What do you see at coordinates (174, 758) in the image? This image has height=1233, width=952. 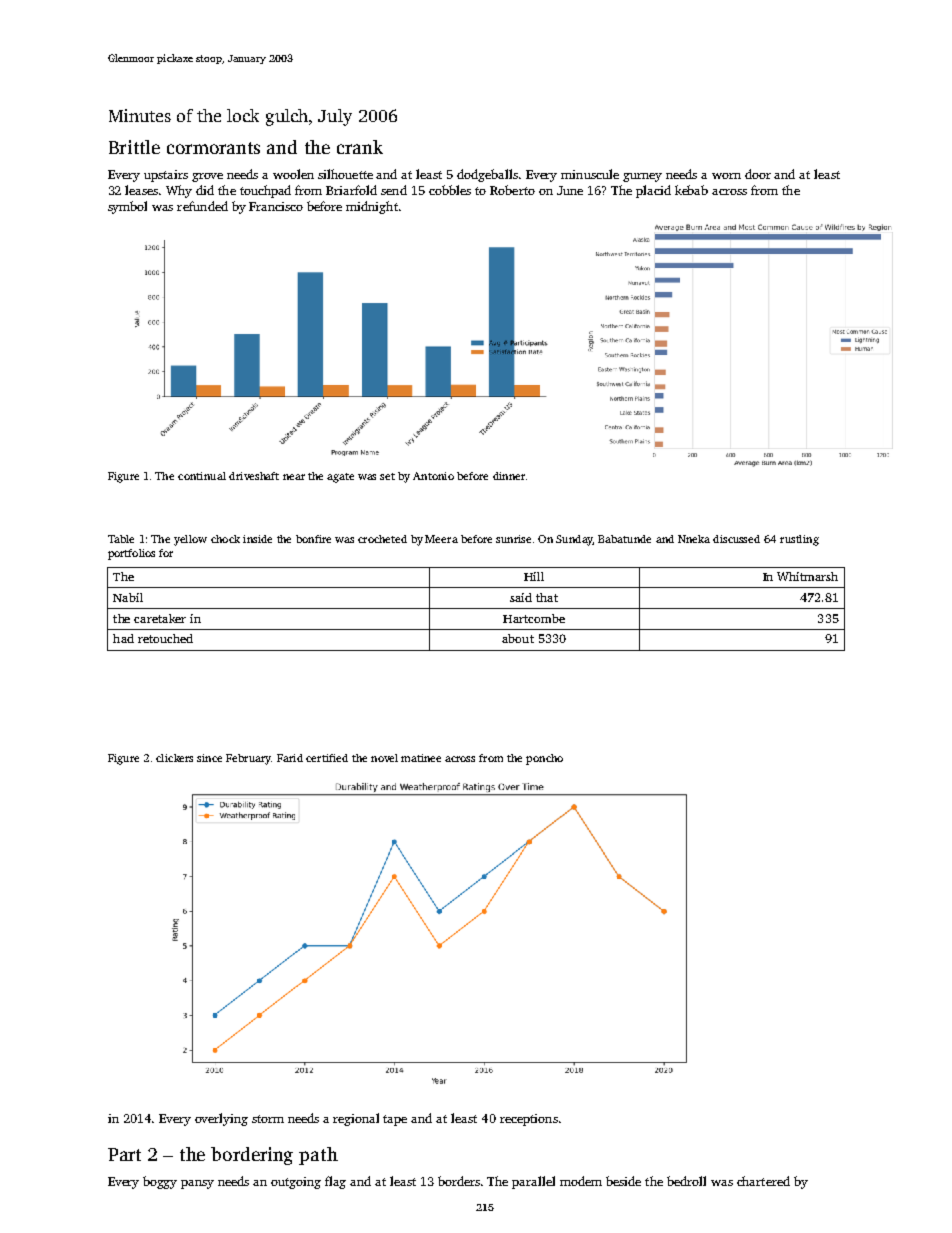 I see `clickers` at bounding box center [174, 758].
